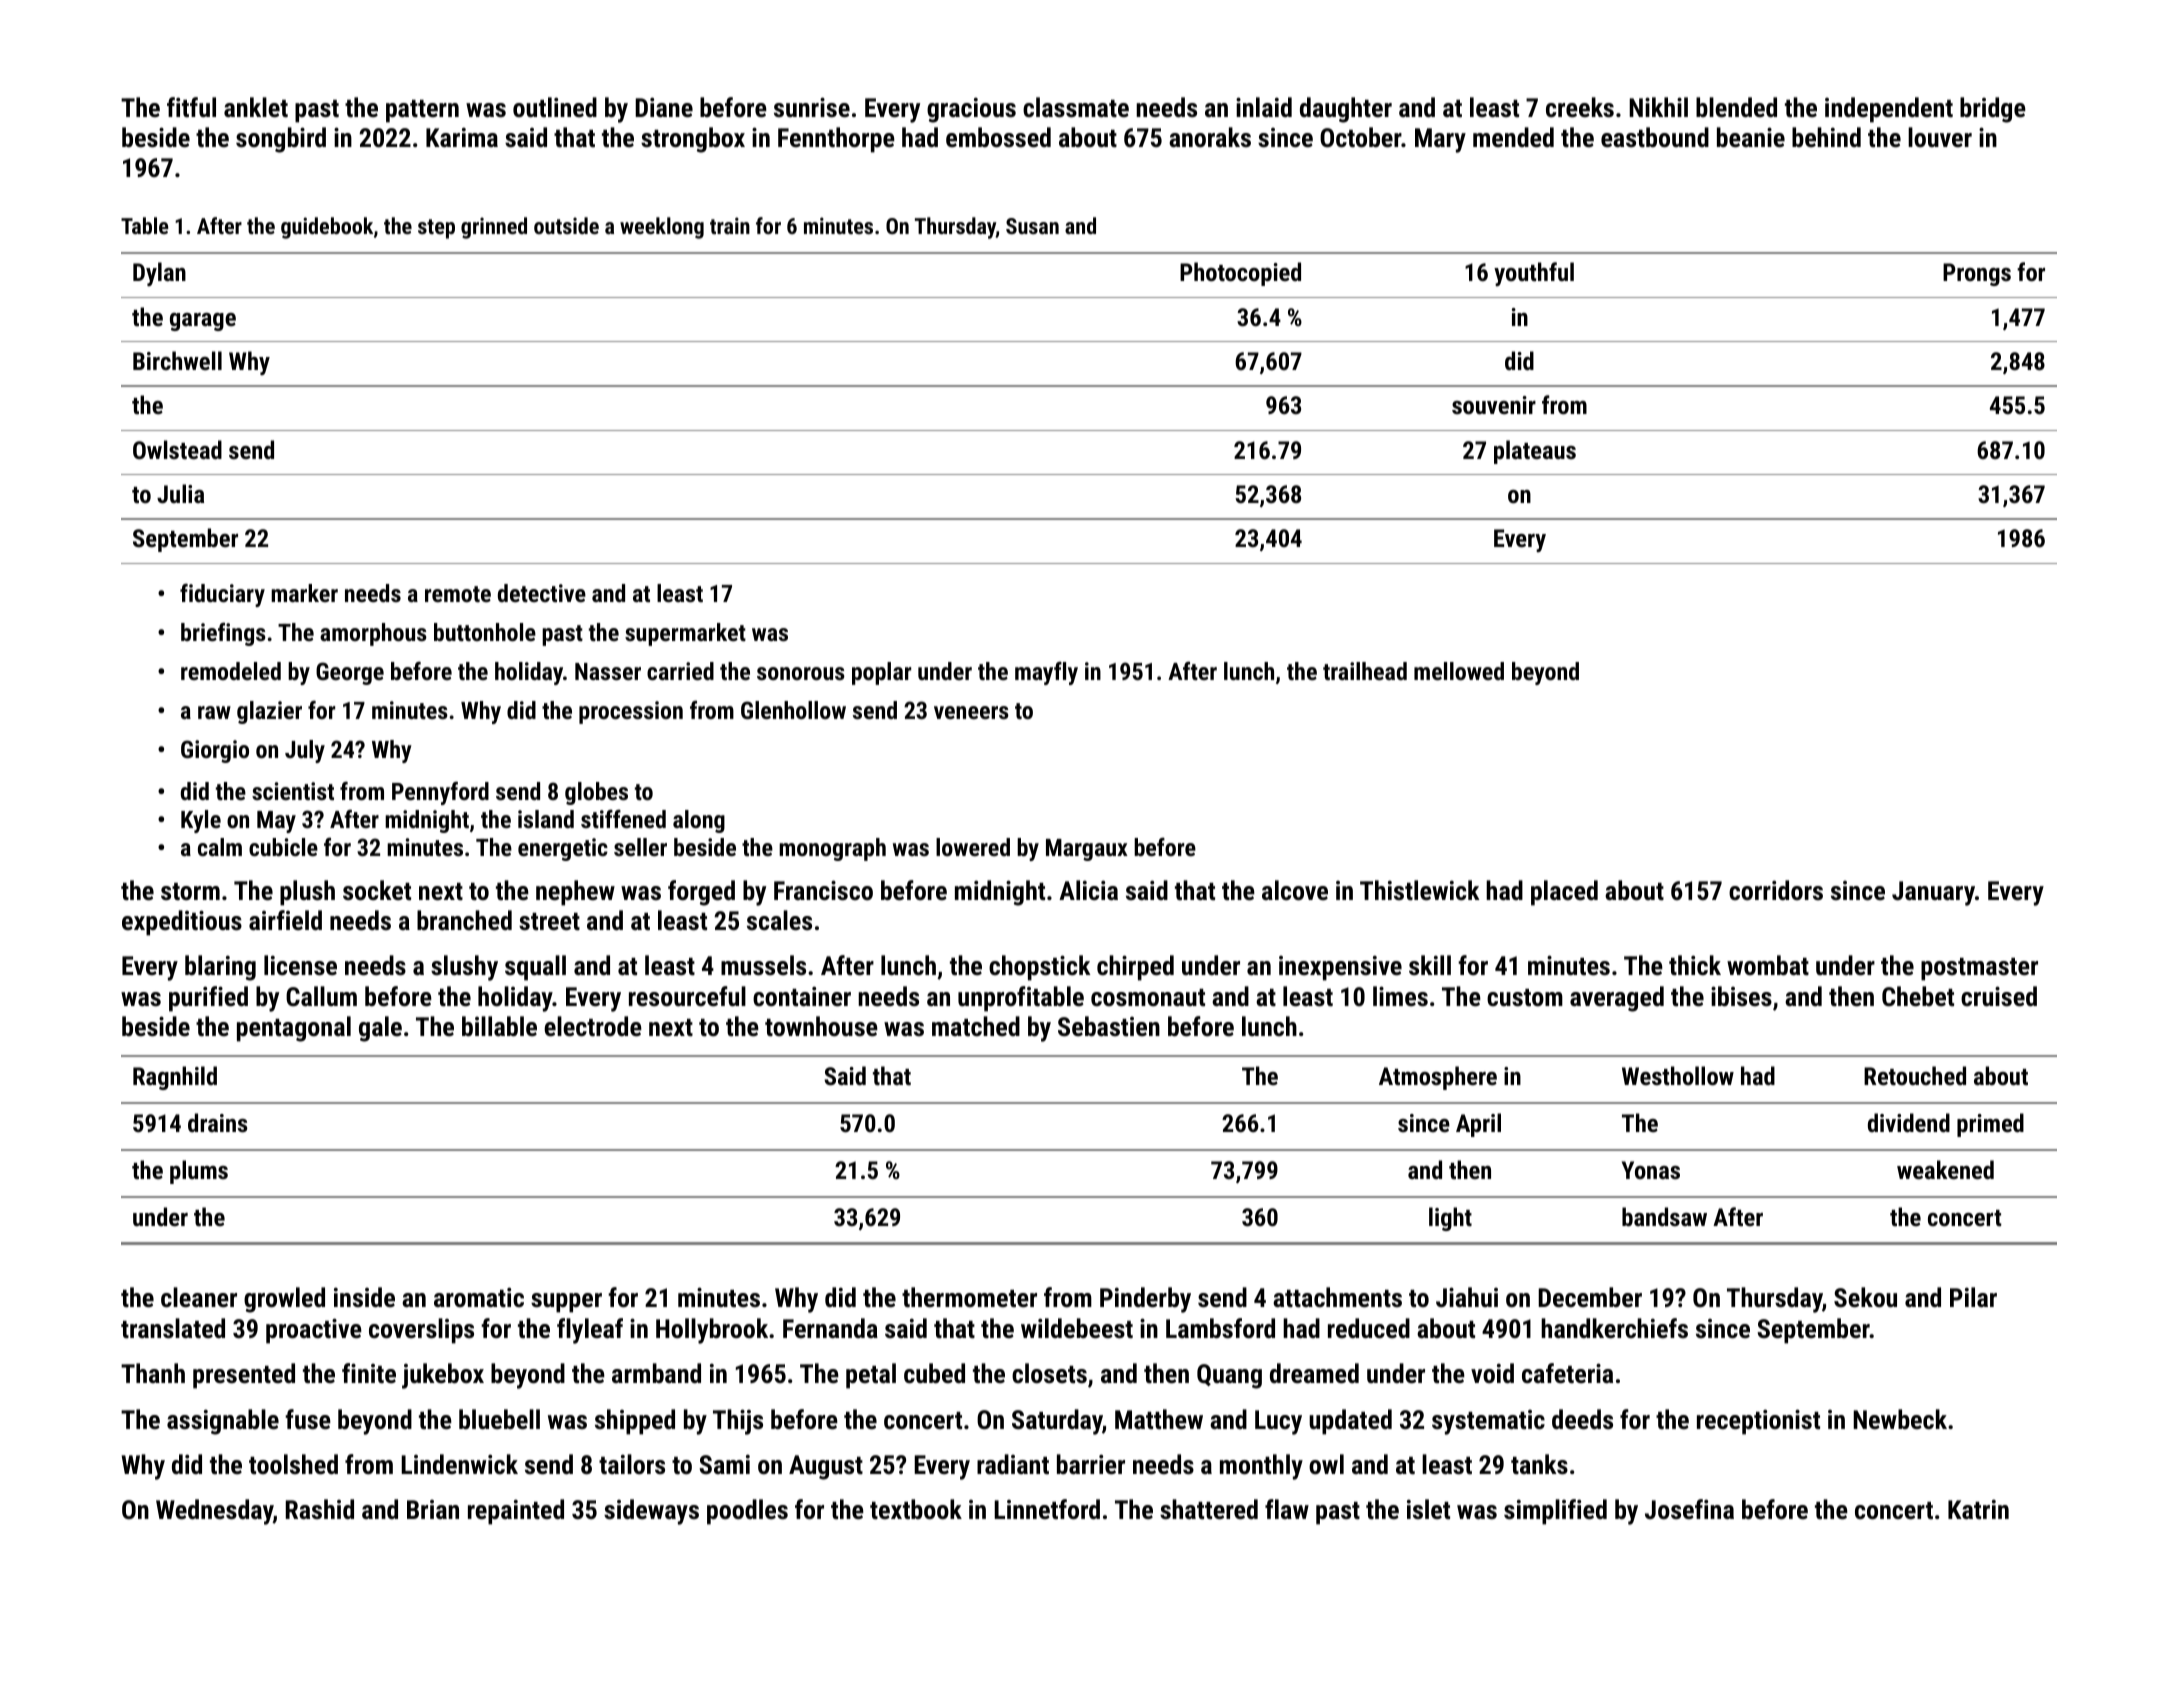 The image size is (2178, 1683). What do you see at coordinates (327, 228) in the screenshot?
I see `guidebook` at bounding box center [327, 228].
